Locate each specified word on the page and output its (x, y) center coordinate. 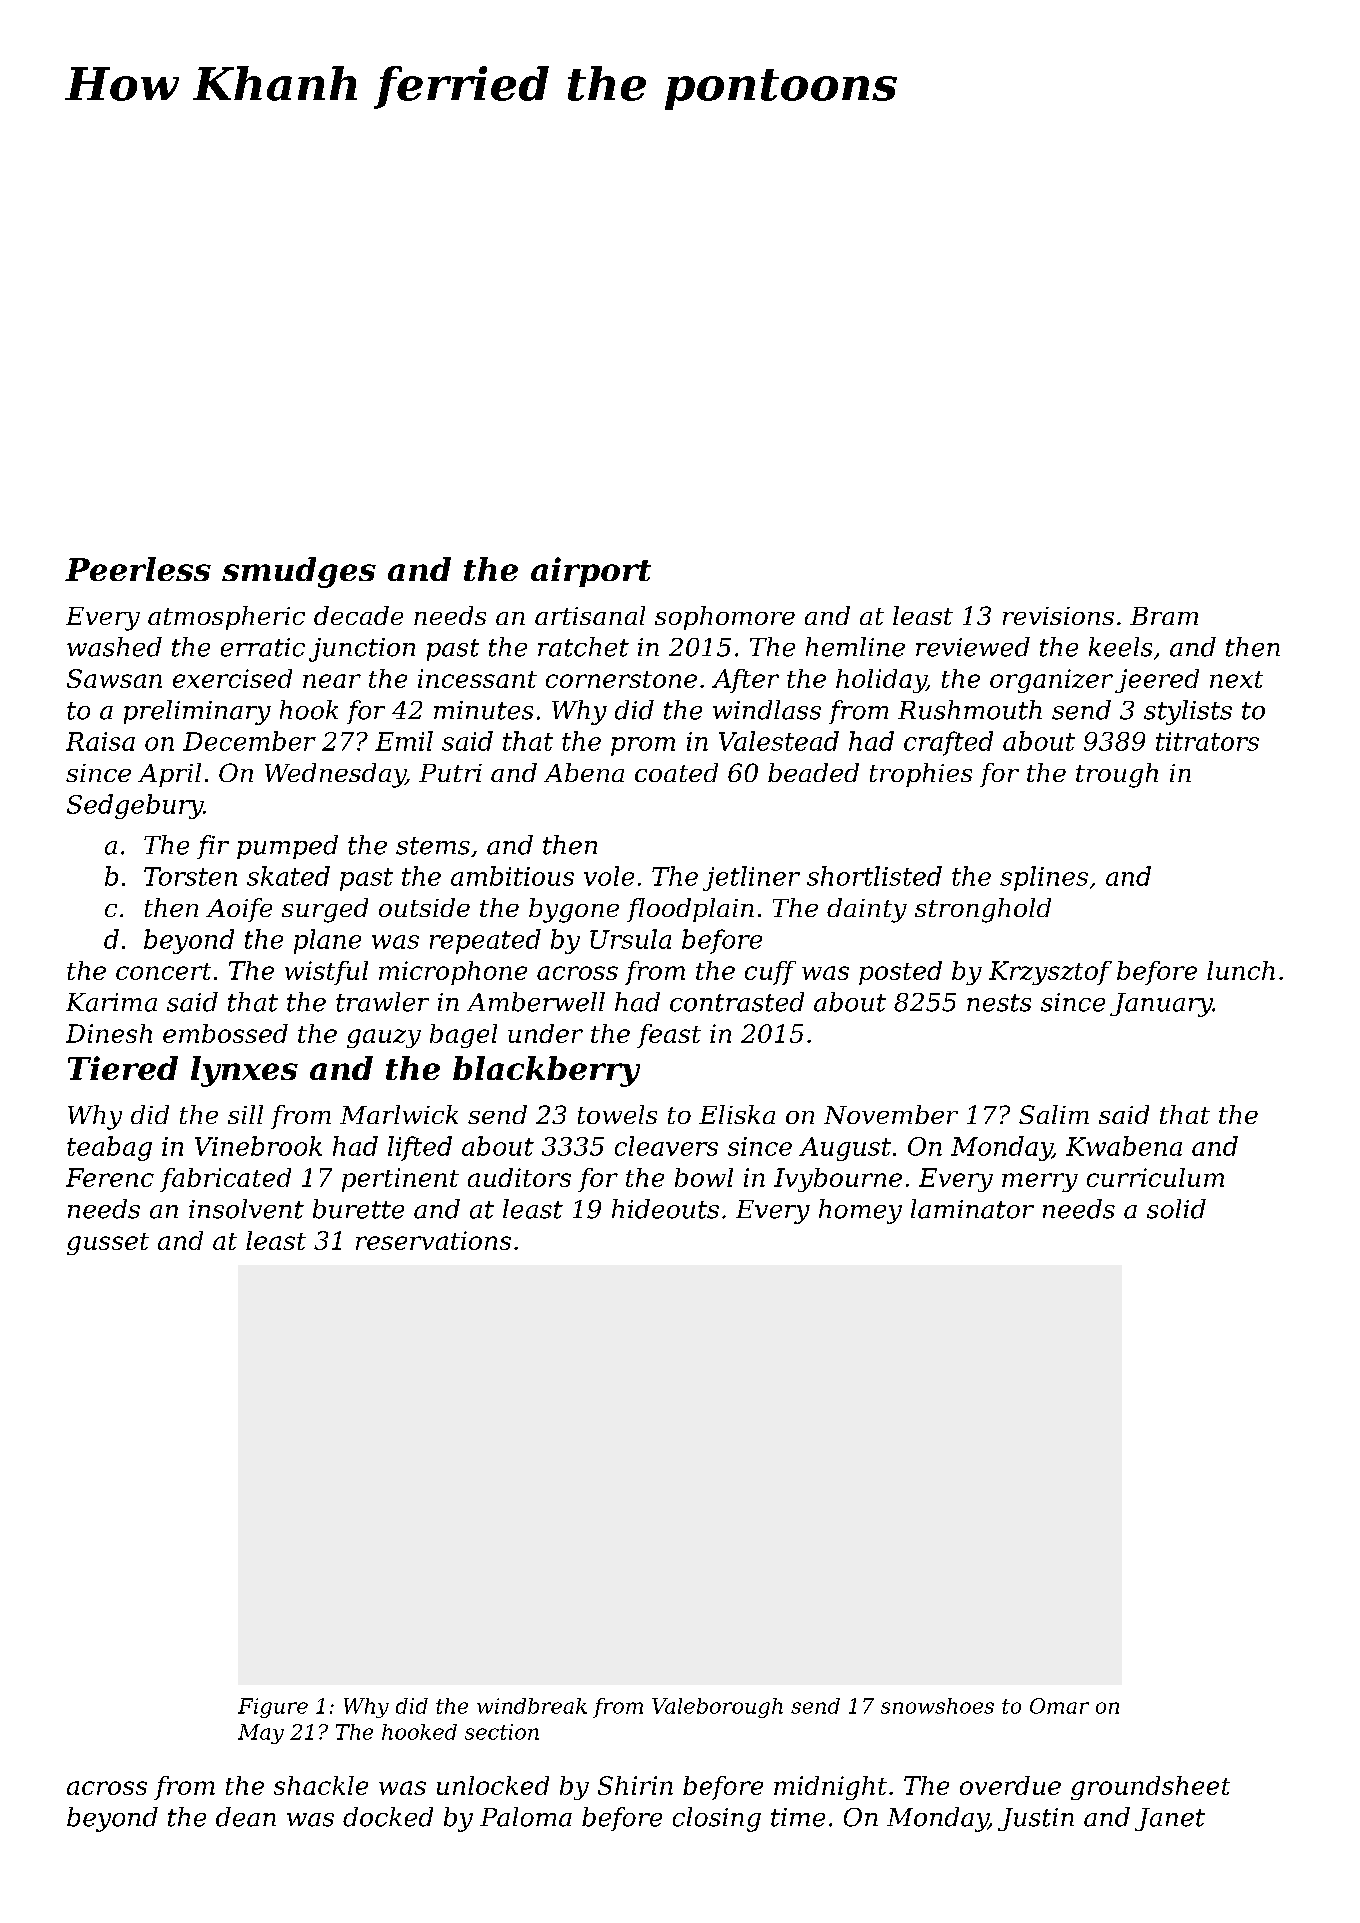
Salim (1054, 1114)
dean (246, 1817)
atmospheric (226, 618)
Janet (1170, 1819)
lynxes (244, 1071)
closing (717, 1819)
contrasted (737, 1002)
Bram (1164, 616)
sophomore (725, 618)
